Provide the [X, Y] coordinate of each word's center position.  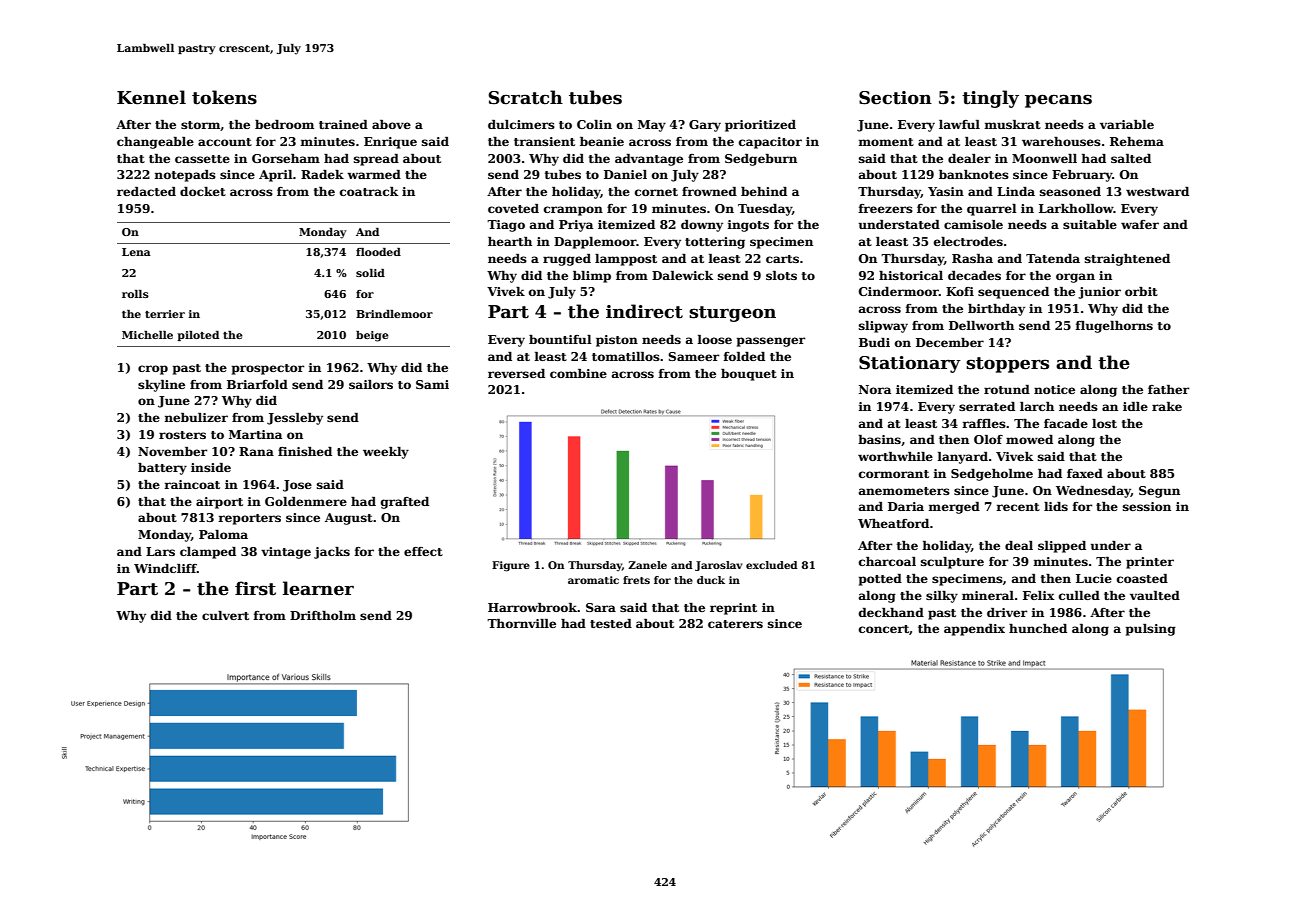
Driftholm [323, 615]
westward [1157, 191]
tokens [224, 97]
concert [884, 629]
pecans [1058, 101]
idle [1135, 406]
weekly [386, 453]
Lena [136, 252]
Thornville [521, 623]
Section [895, 98]
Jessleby [295, 419]
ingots [748, 226]
